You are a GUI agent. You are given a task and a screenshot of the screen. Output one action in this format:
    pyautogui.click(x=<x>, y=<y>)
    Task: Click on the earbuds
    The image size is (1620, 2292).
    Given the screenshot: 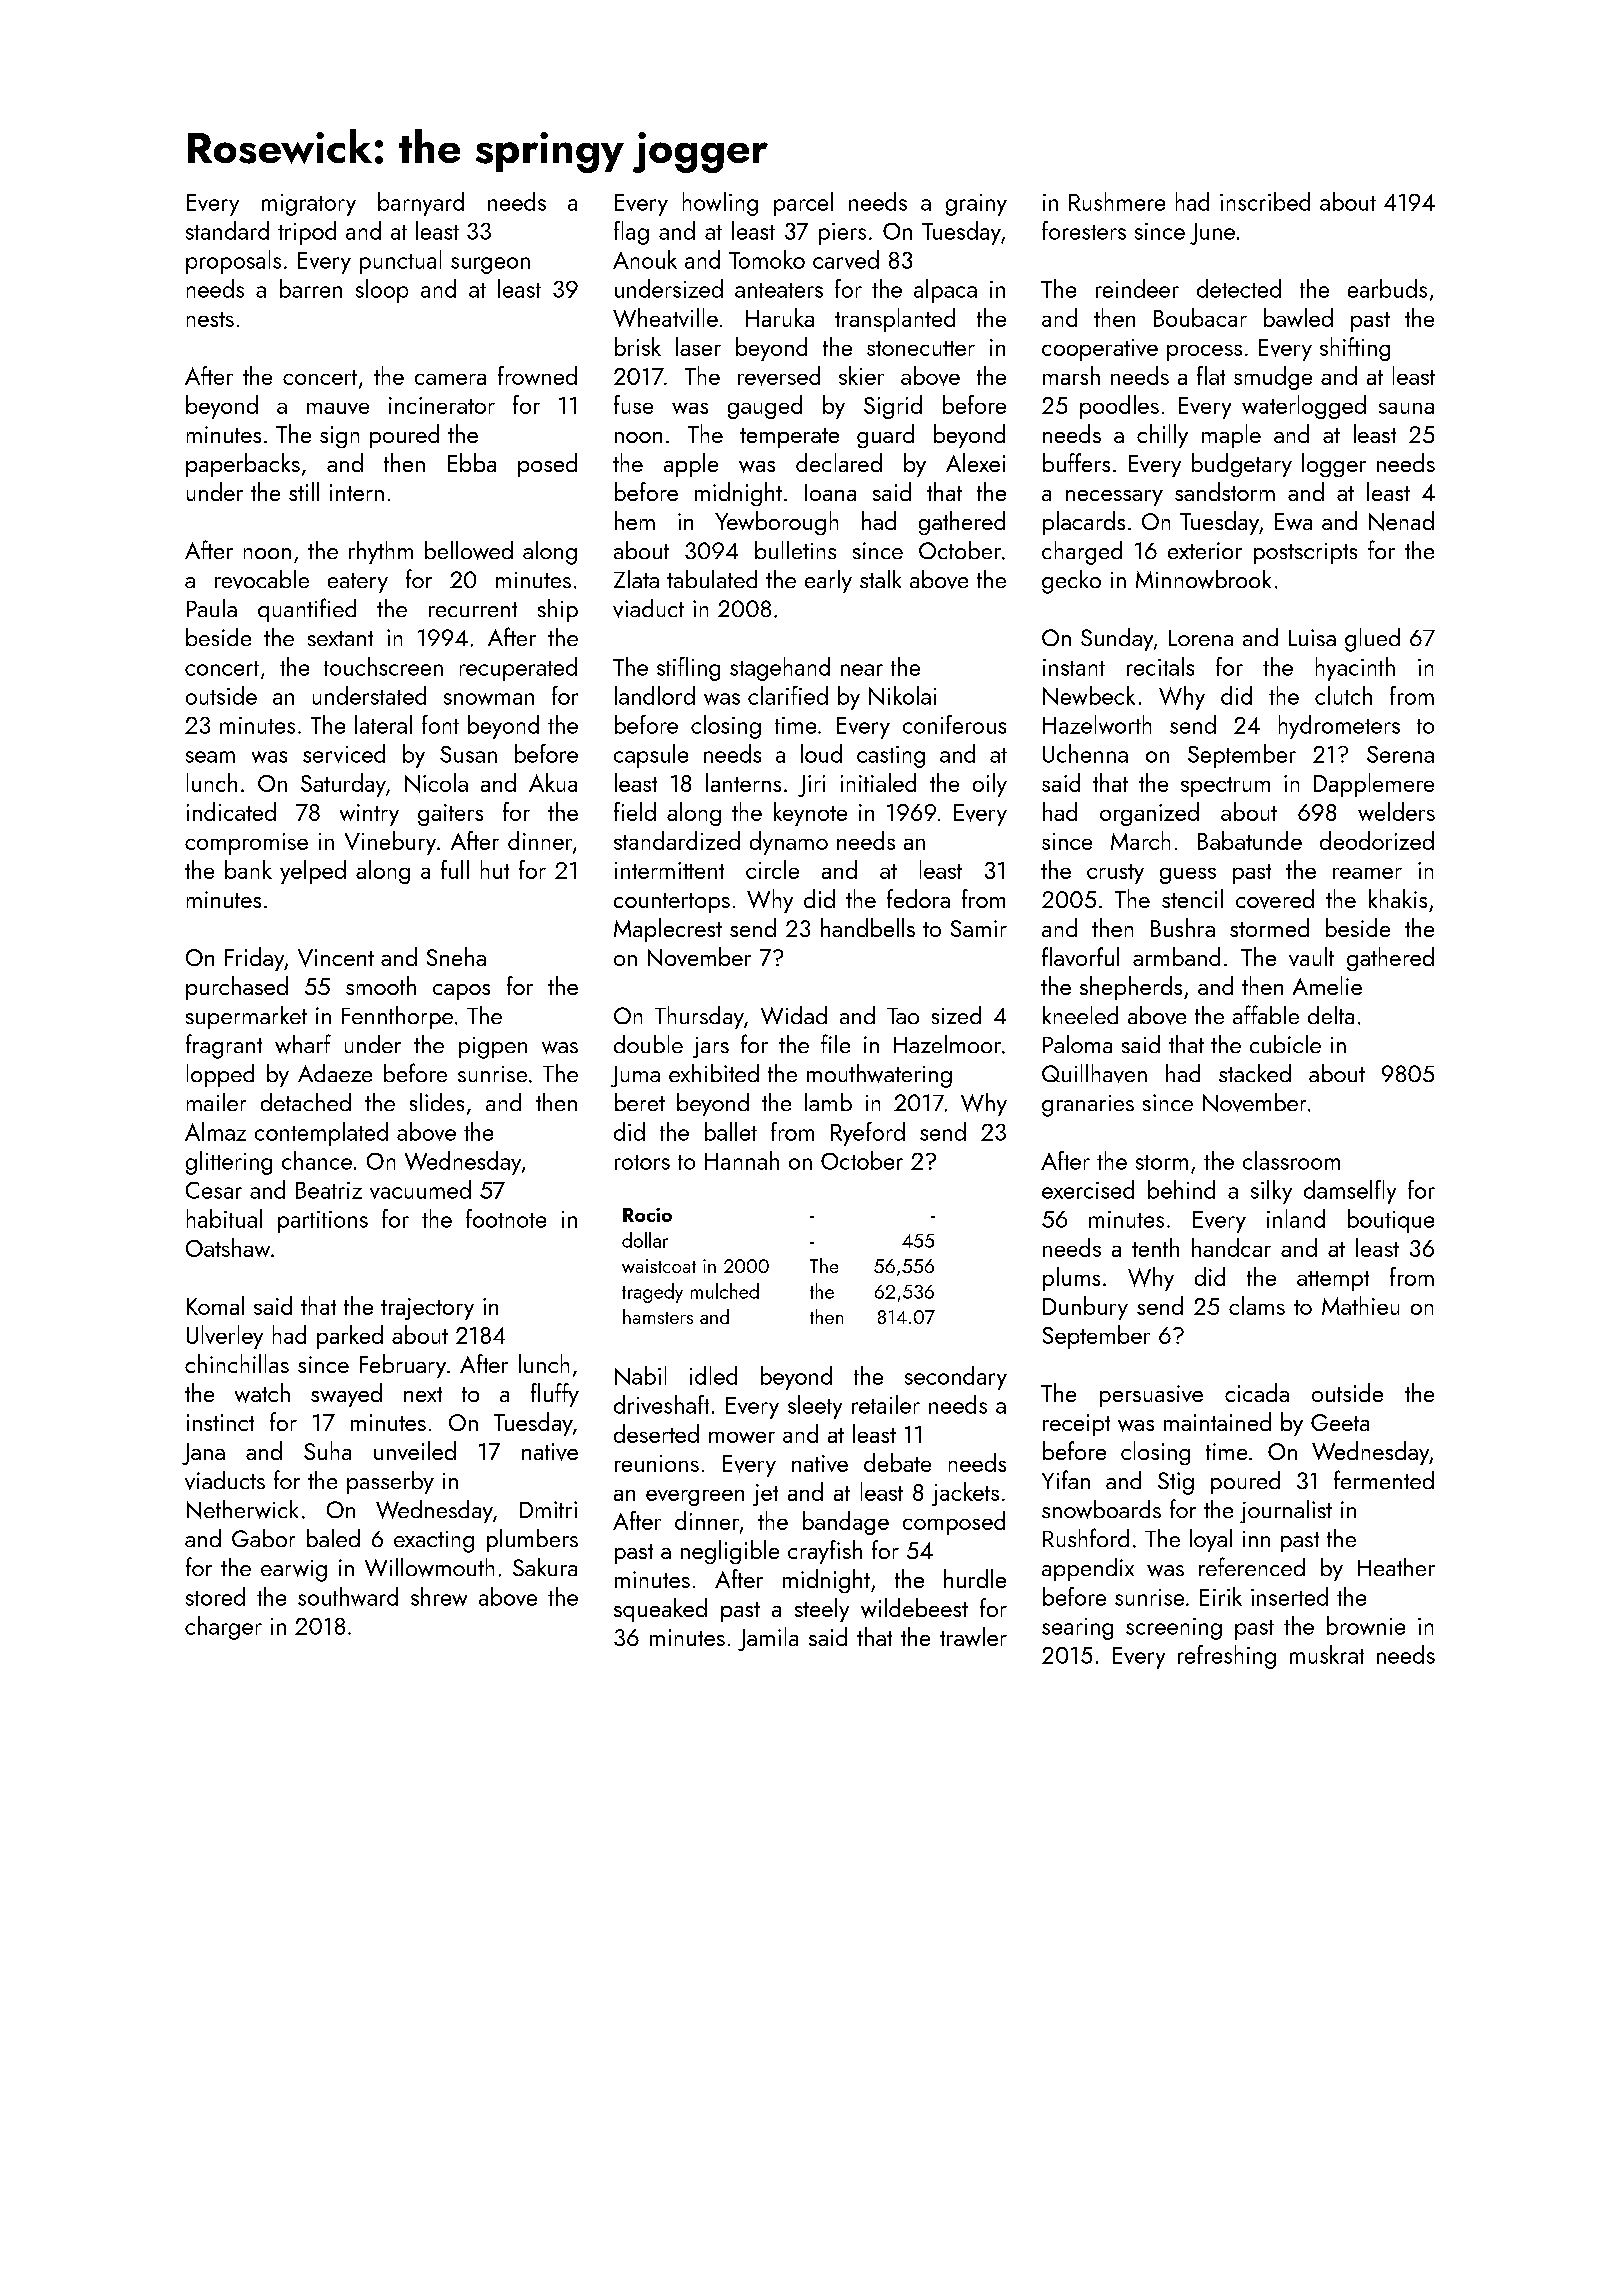 What is the action you would take?
    pyautogui.click(x=1387, y=288)
